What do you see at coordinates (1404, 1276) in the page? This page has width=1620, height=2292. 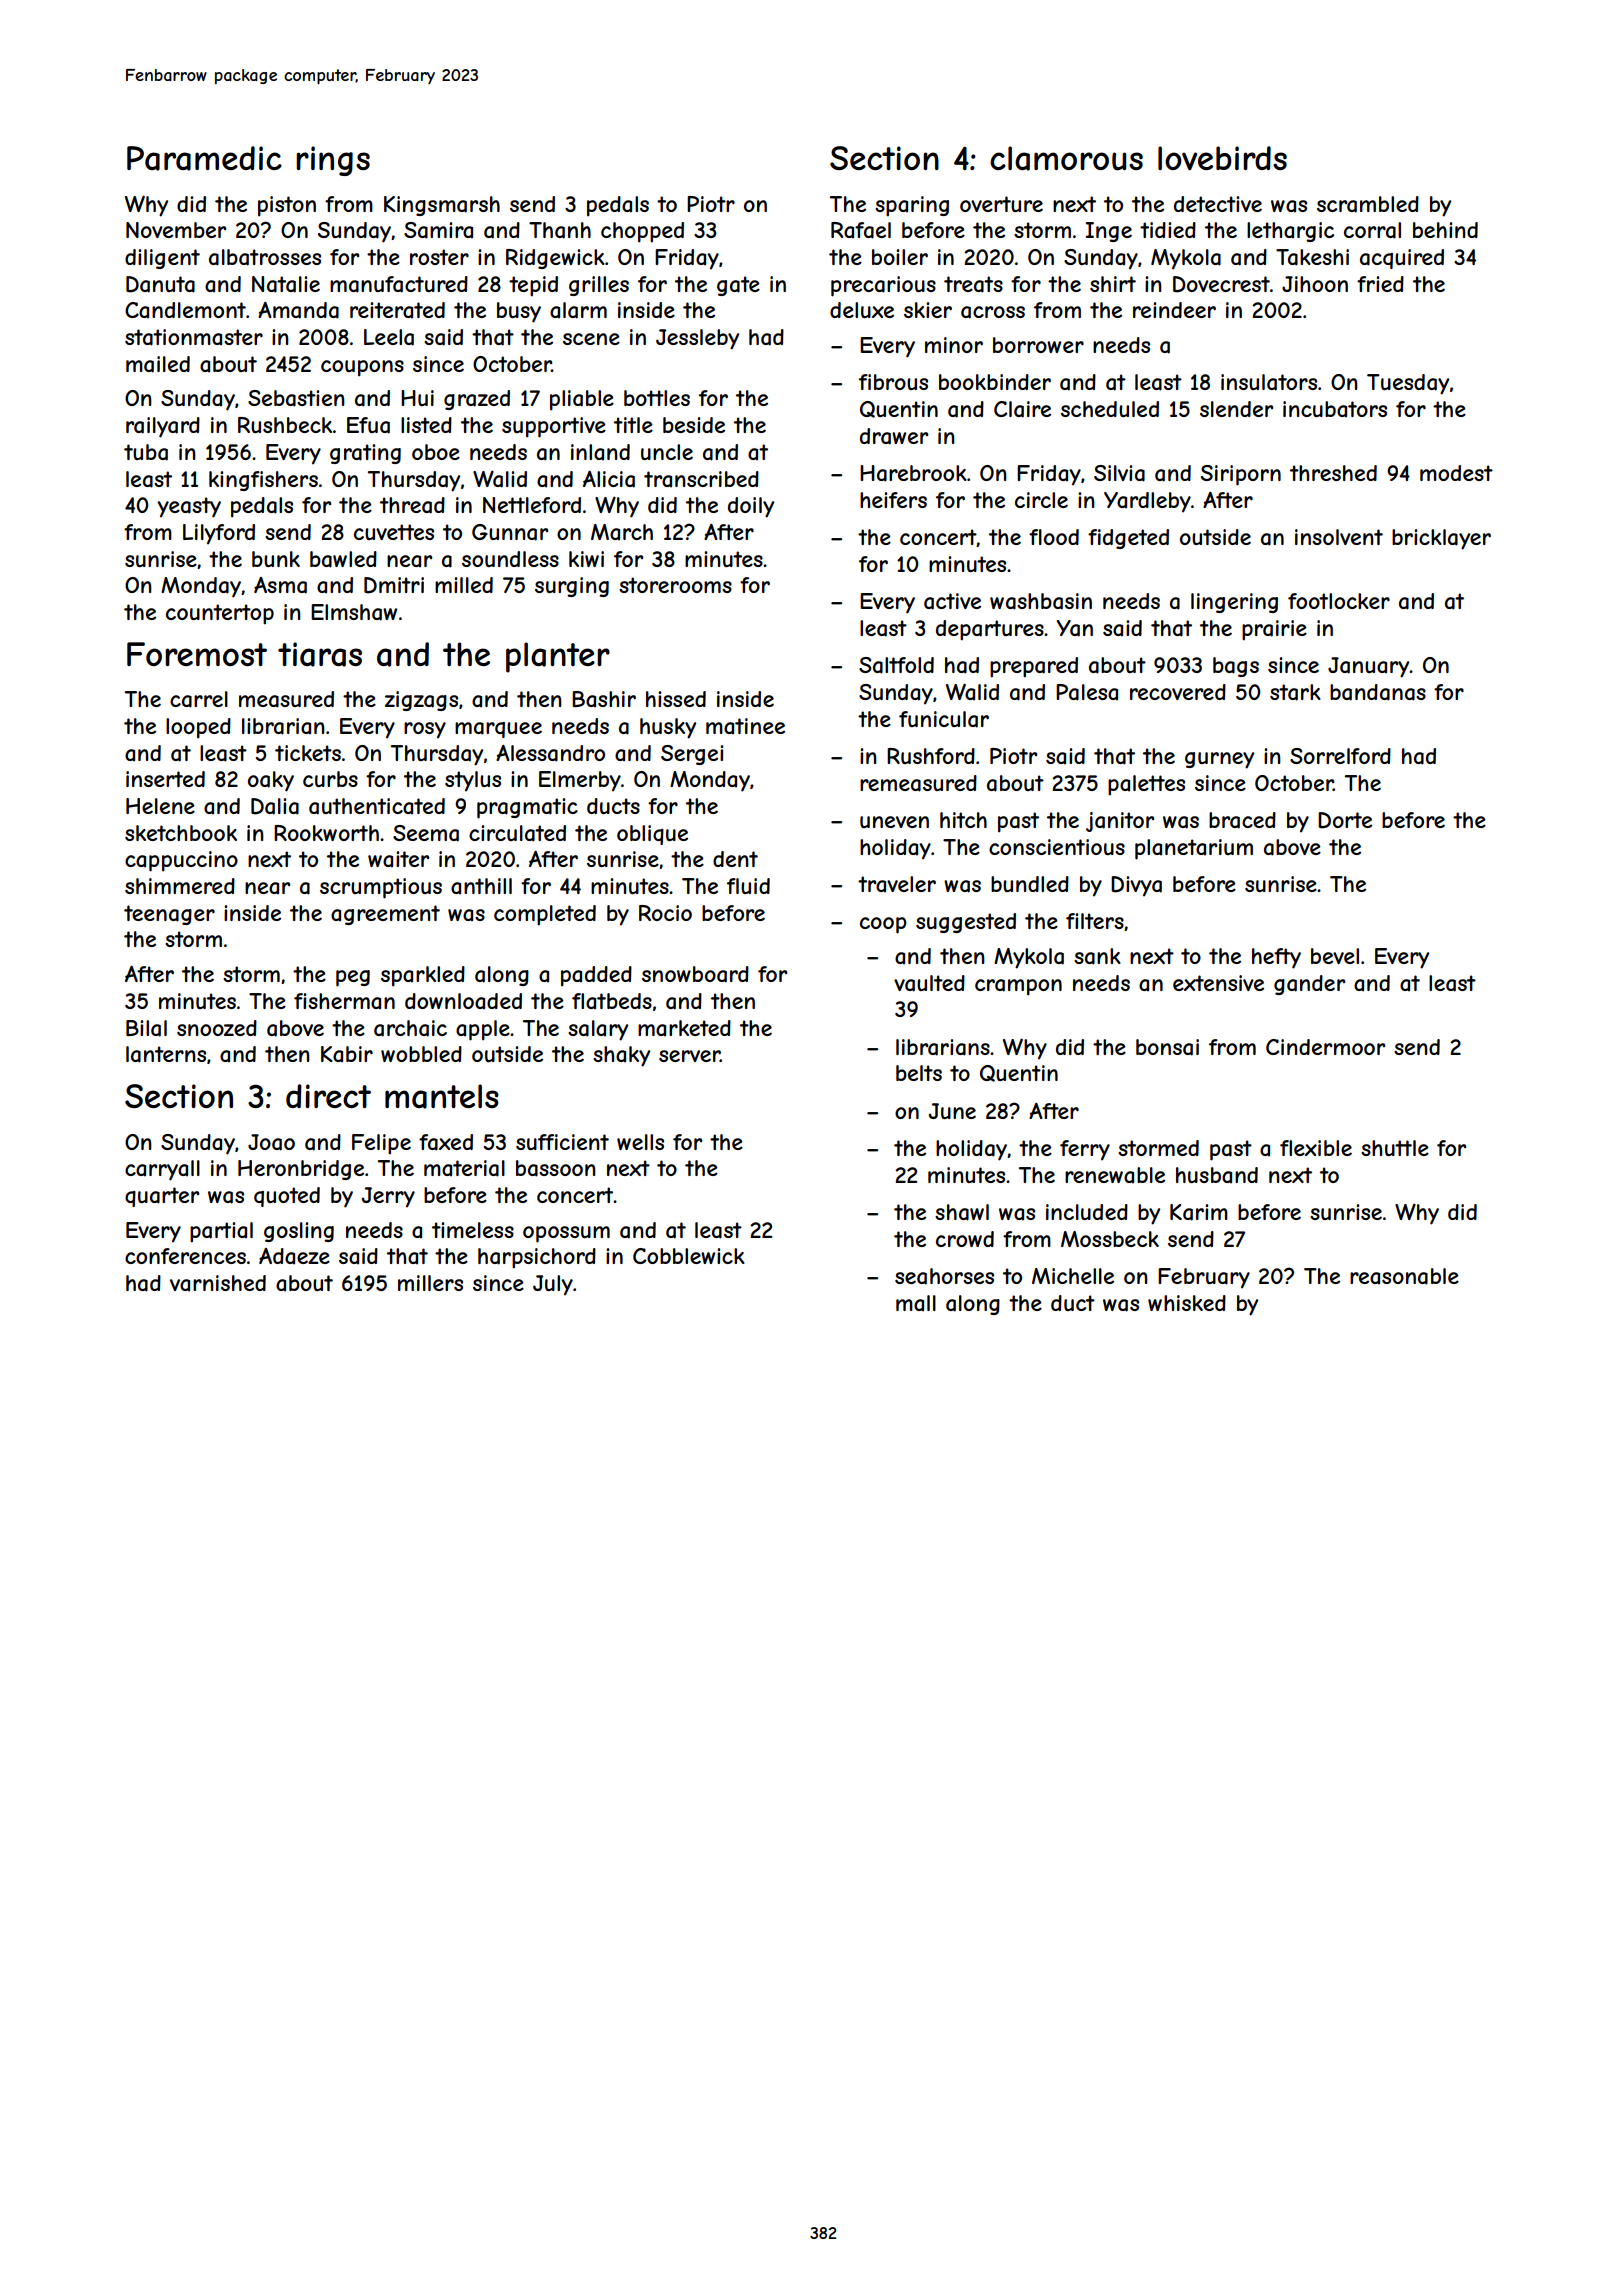 I see `reasonable` at bounding box center [1404, 1276].
